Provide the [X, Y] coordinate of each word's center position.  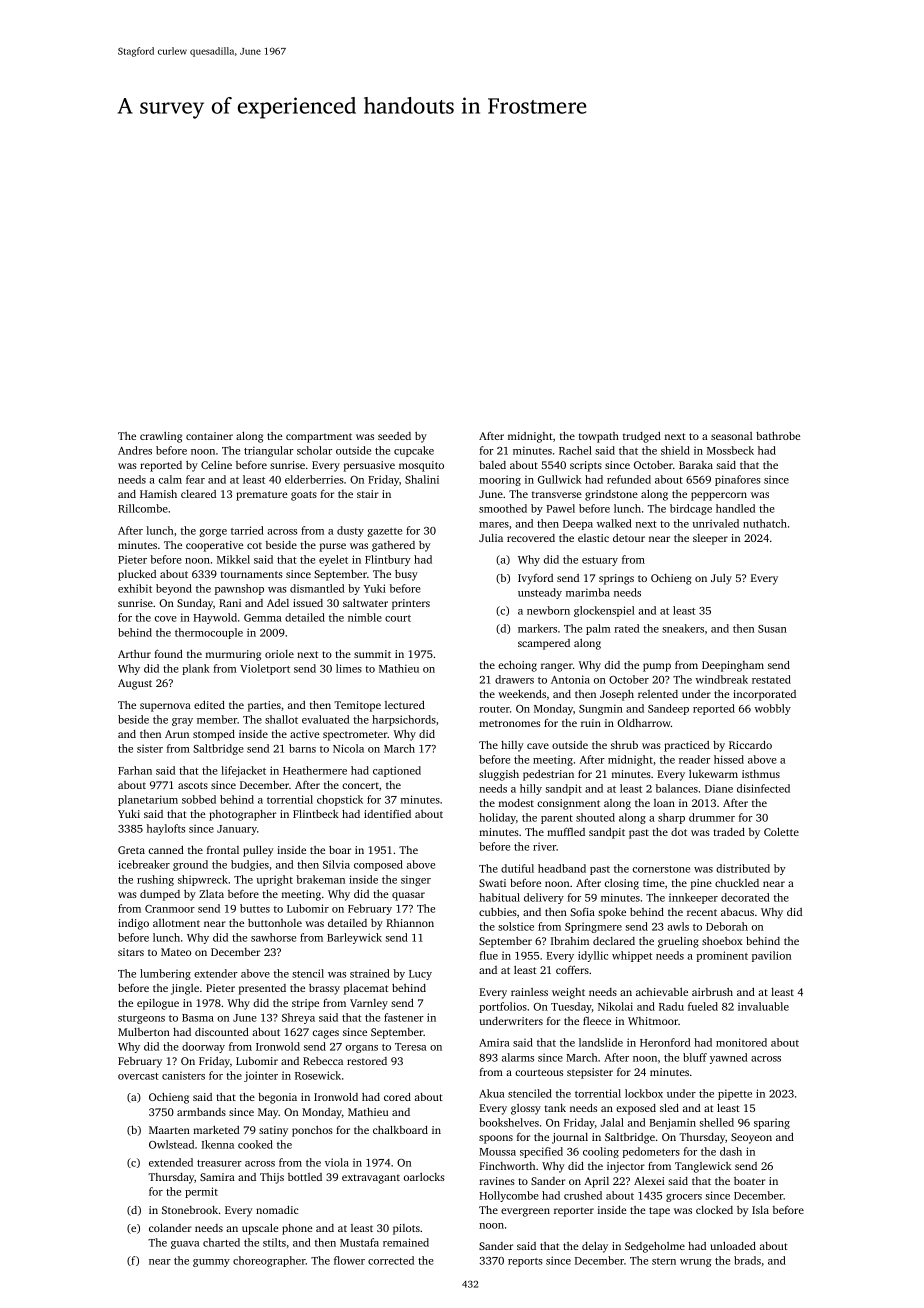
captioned [397, 771]
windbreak [722, 679]
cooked [255, 1144]
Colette [781, 831]
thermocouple [209, 633]
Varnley [369, 1004]
